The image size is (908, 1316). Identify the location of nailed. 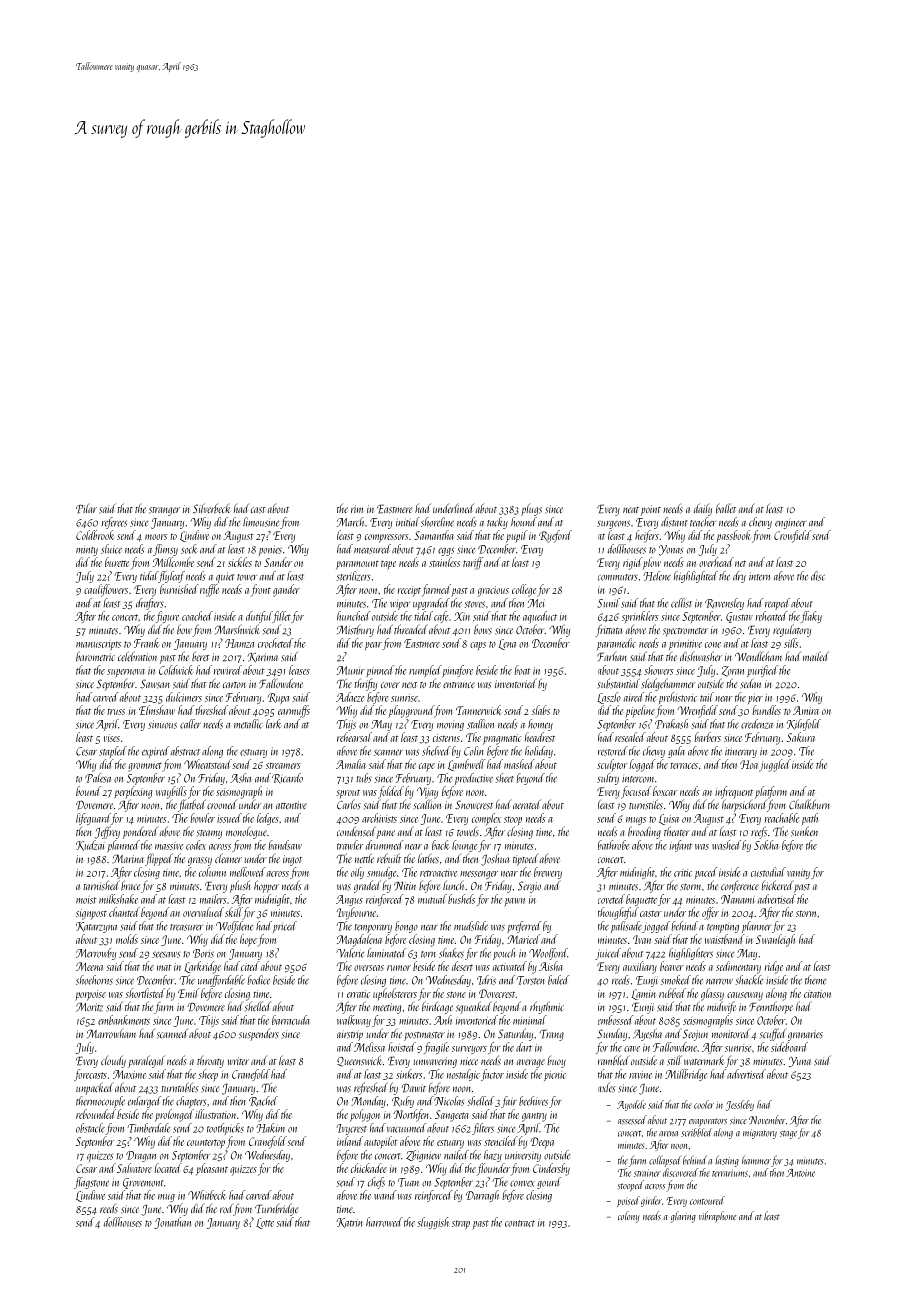
(456, 1155).
